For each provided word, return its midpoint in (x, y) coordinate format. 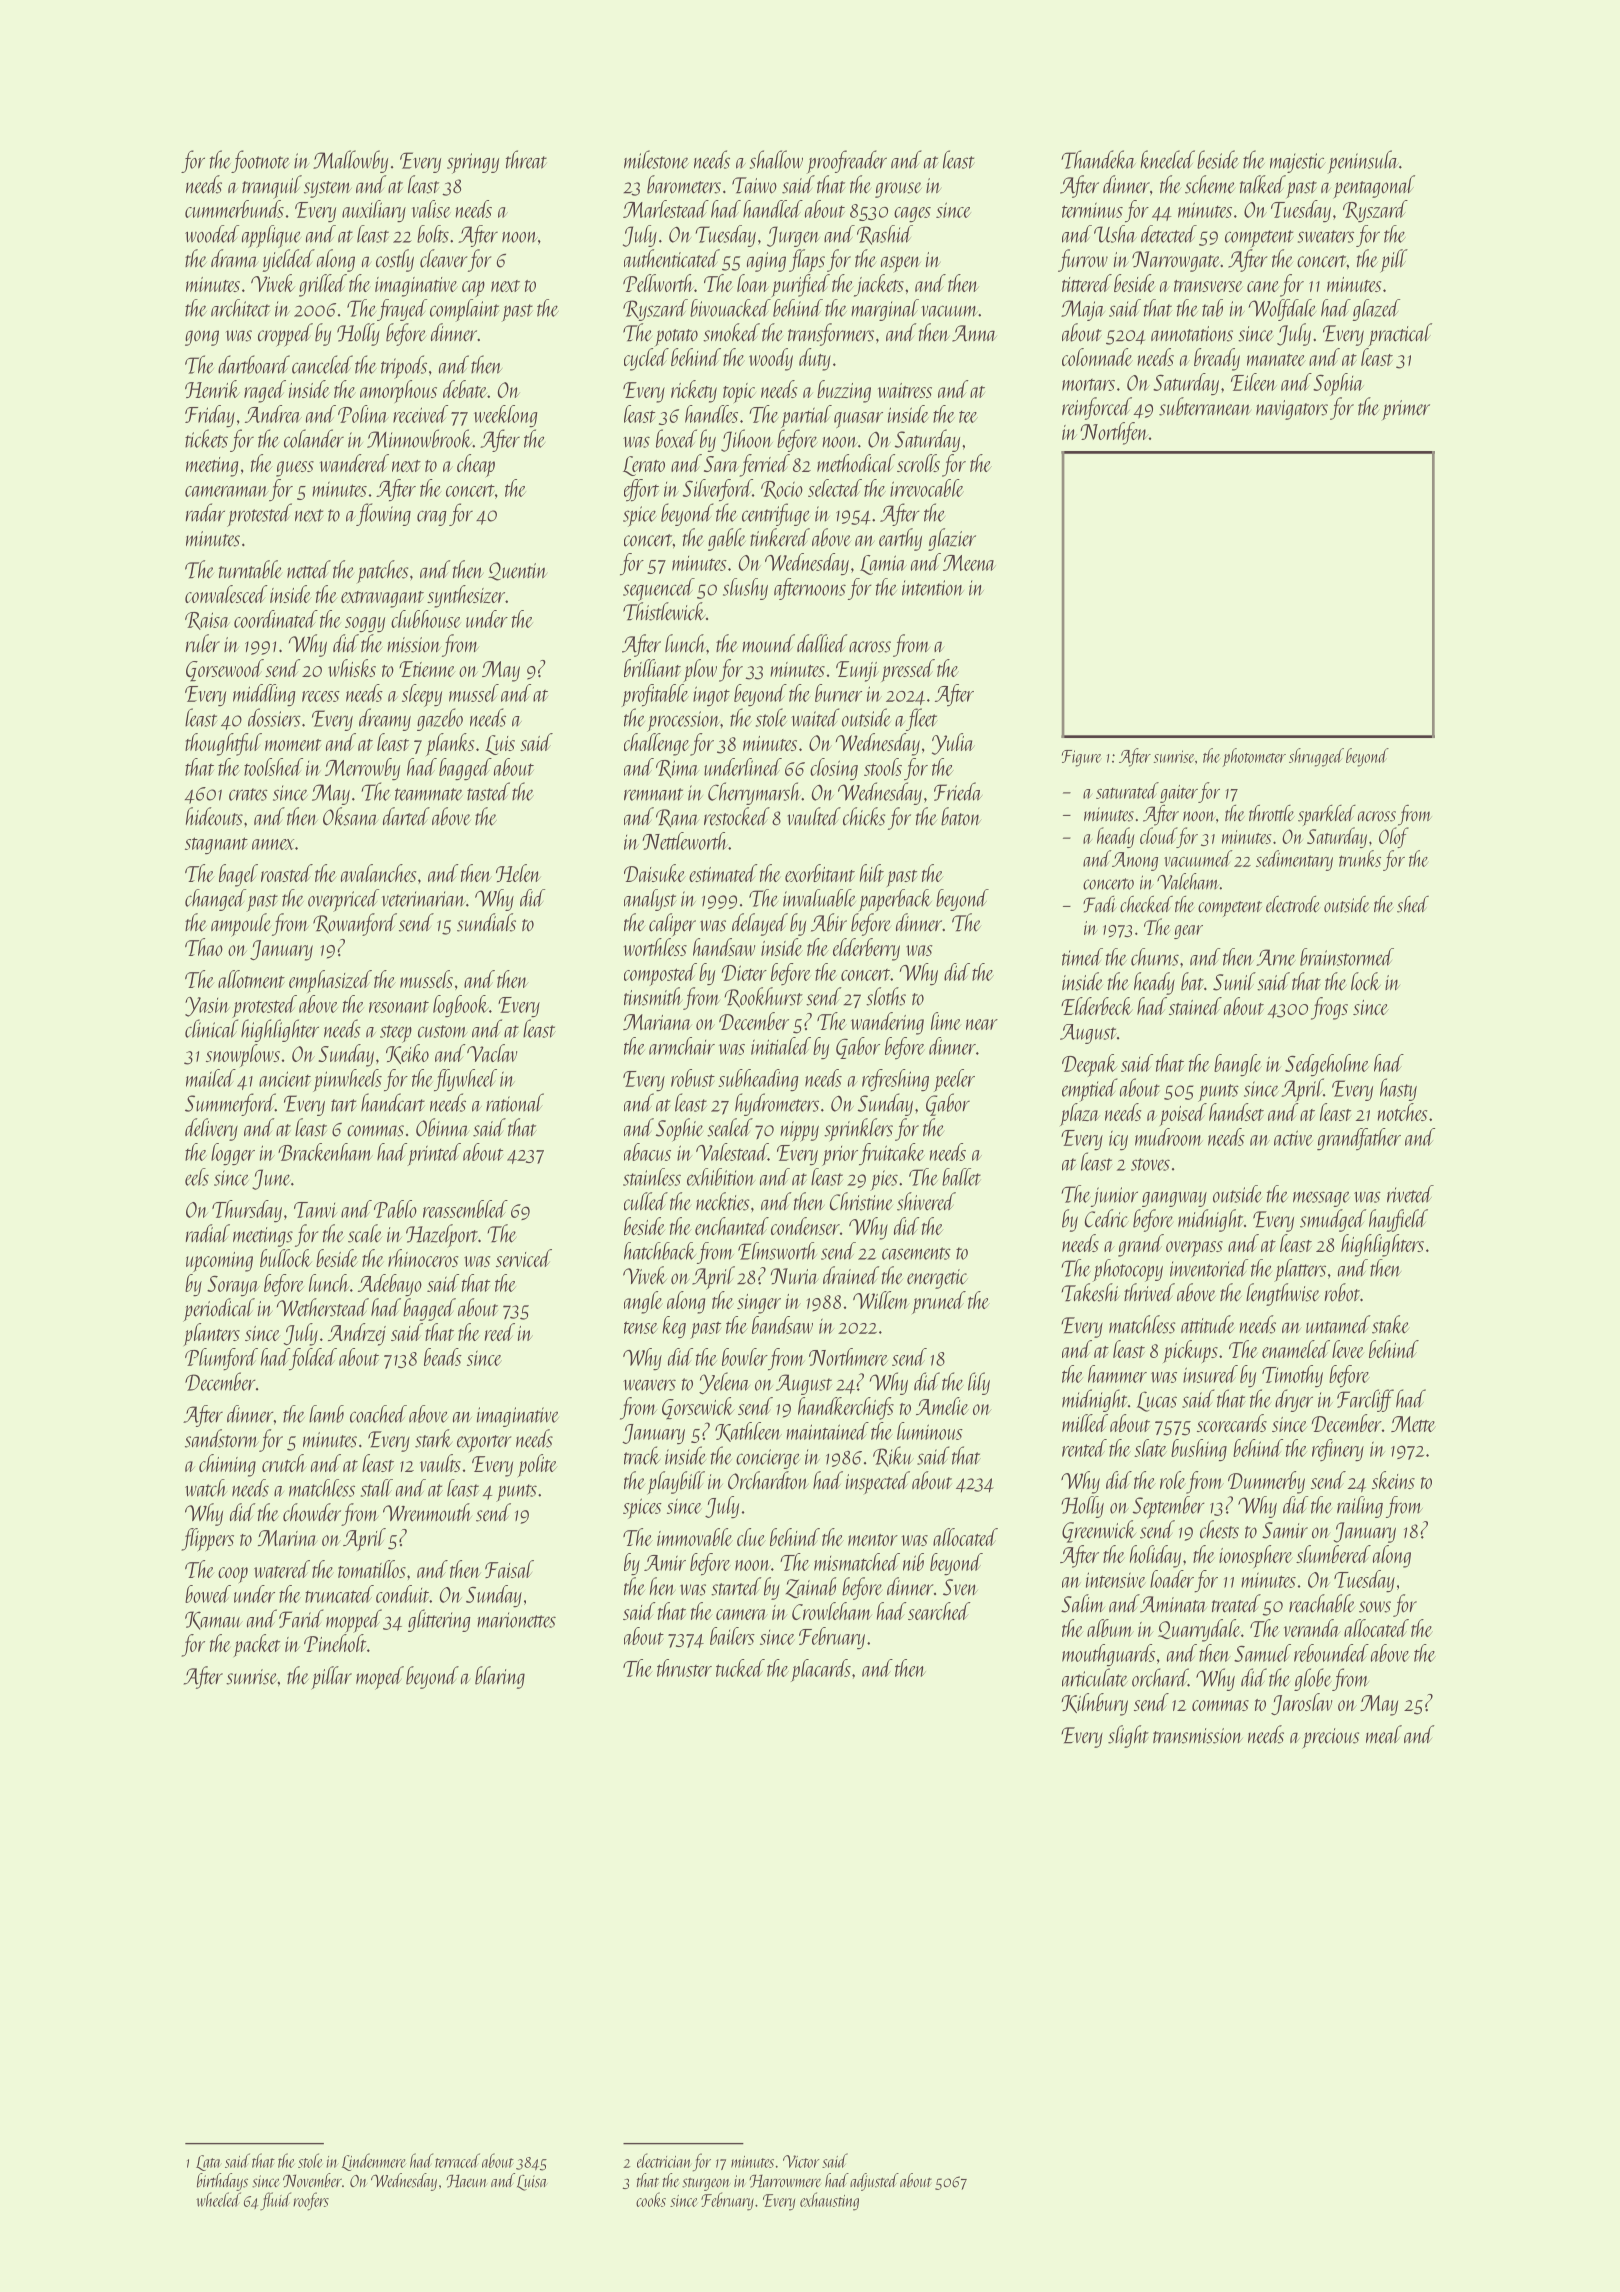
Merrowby (362, 769)
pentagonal (1374, 187)
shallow (776, 159)
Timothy (1292, 1376)
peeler (954, 1080)
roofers (311, 2201)
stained (1195, 1006)
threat (526, 159)
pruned (939, 1302)
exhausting (829, 2201)
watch (206, 1488)
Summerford (230, 1104)
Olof (1394, 837)
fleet (922, 719)
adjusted (874, 2182)
